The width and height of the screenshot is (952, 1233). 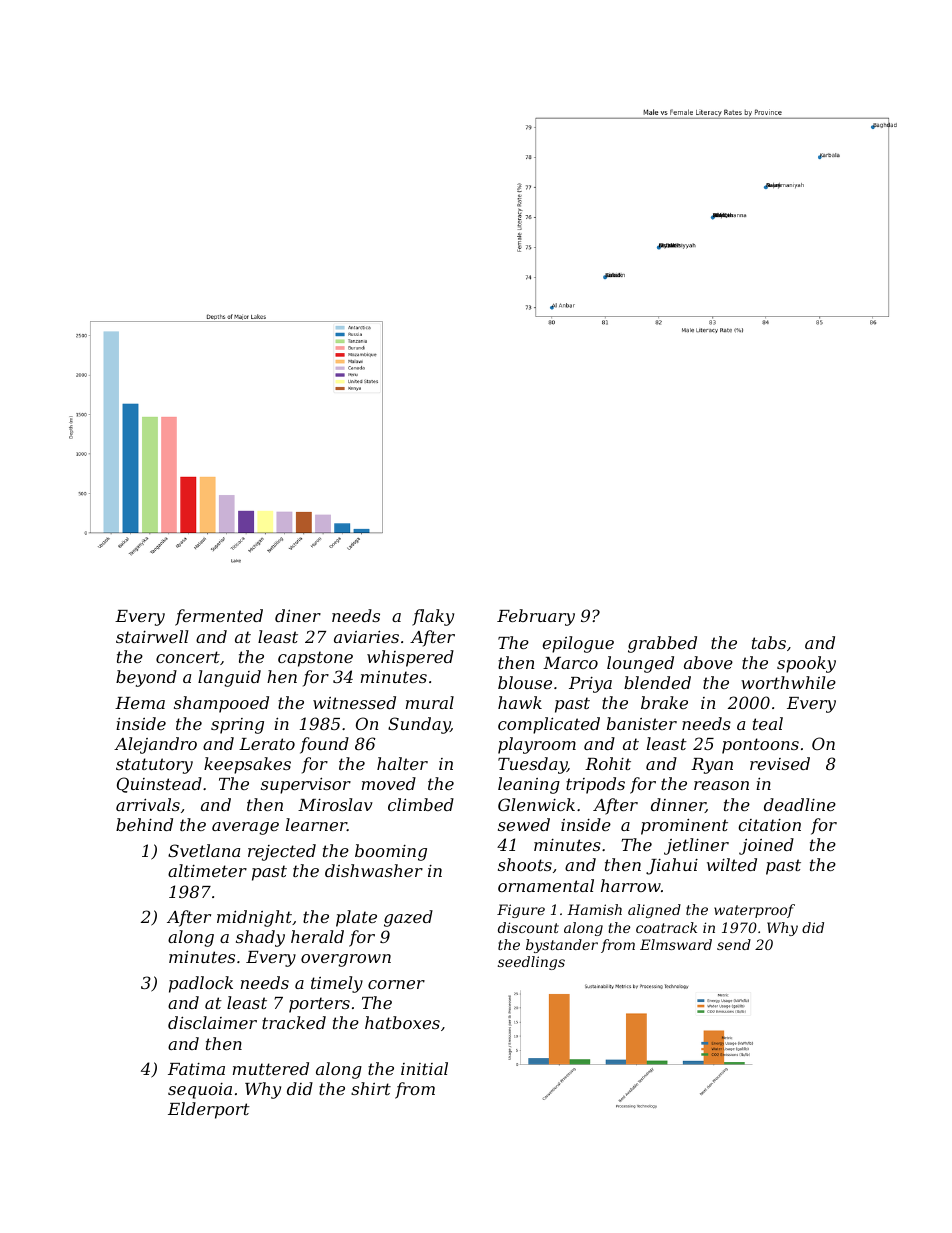 I want to click on send, so click(x=734, y=944).
